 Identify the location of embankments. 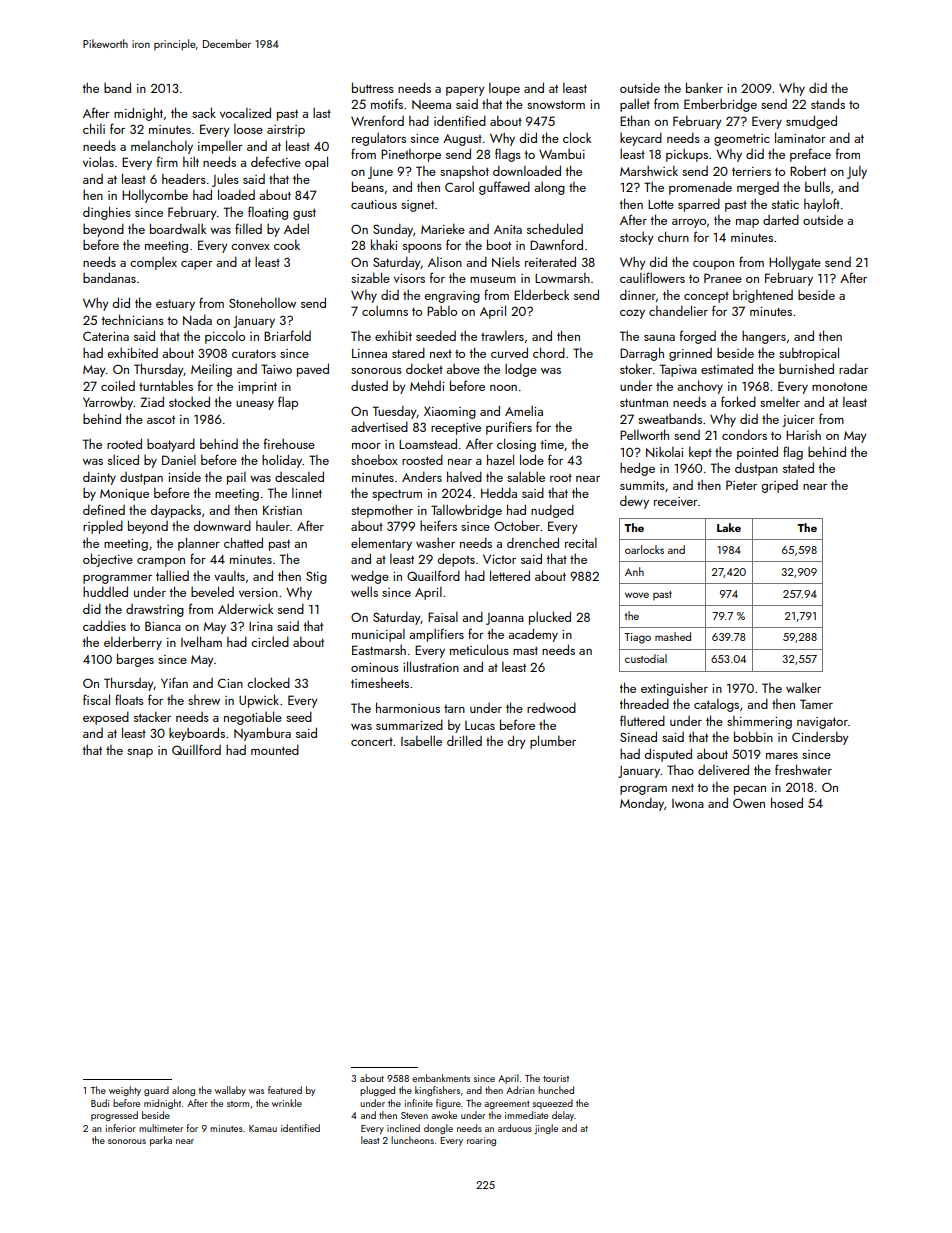
(441, 1078).
